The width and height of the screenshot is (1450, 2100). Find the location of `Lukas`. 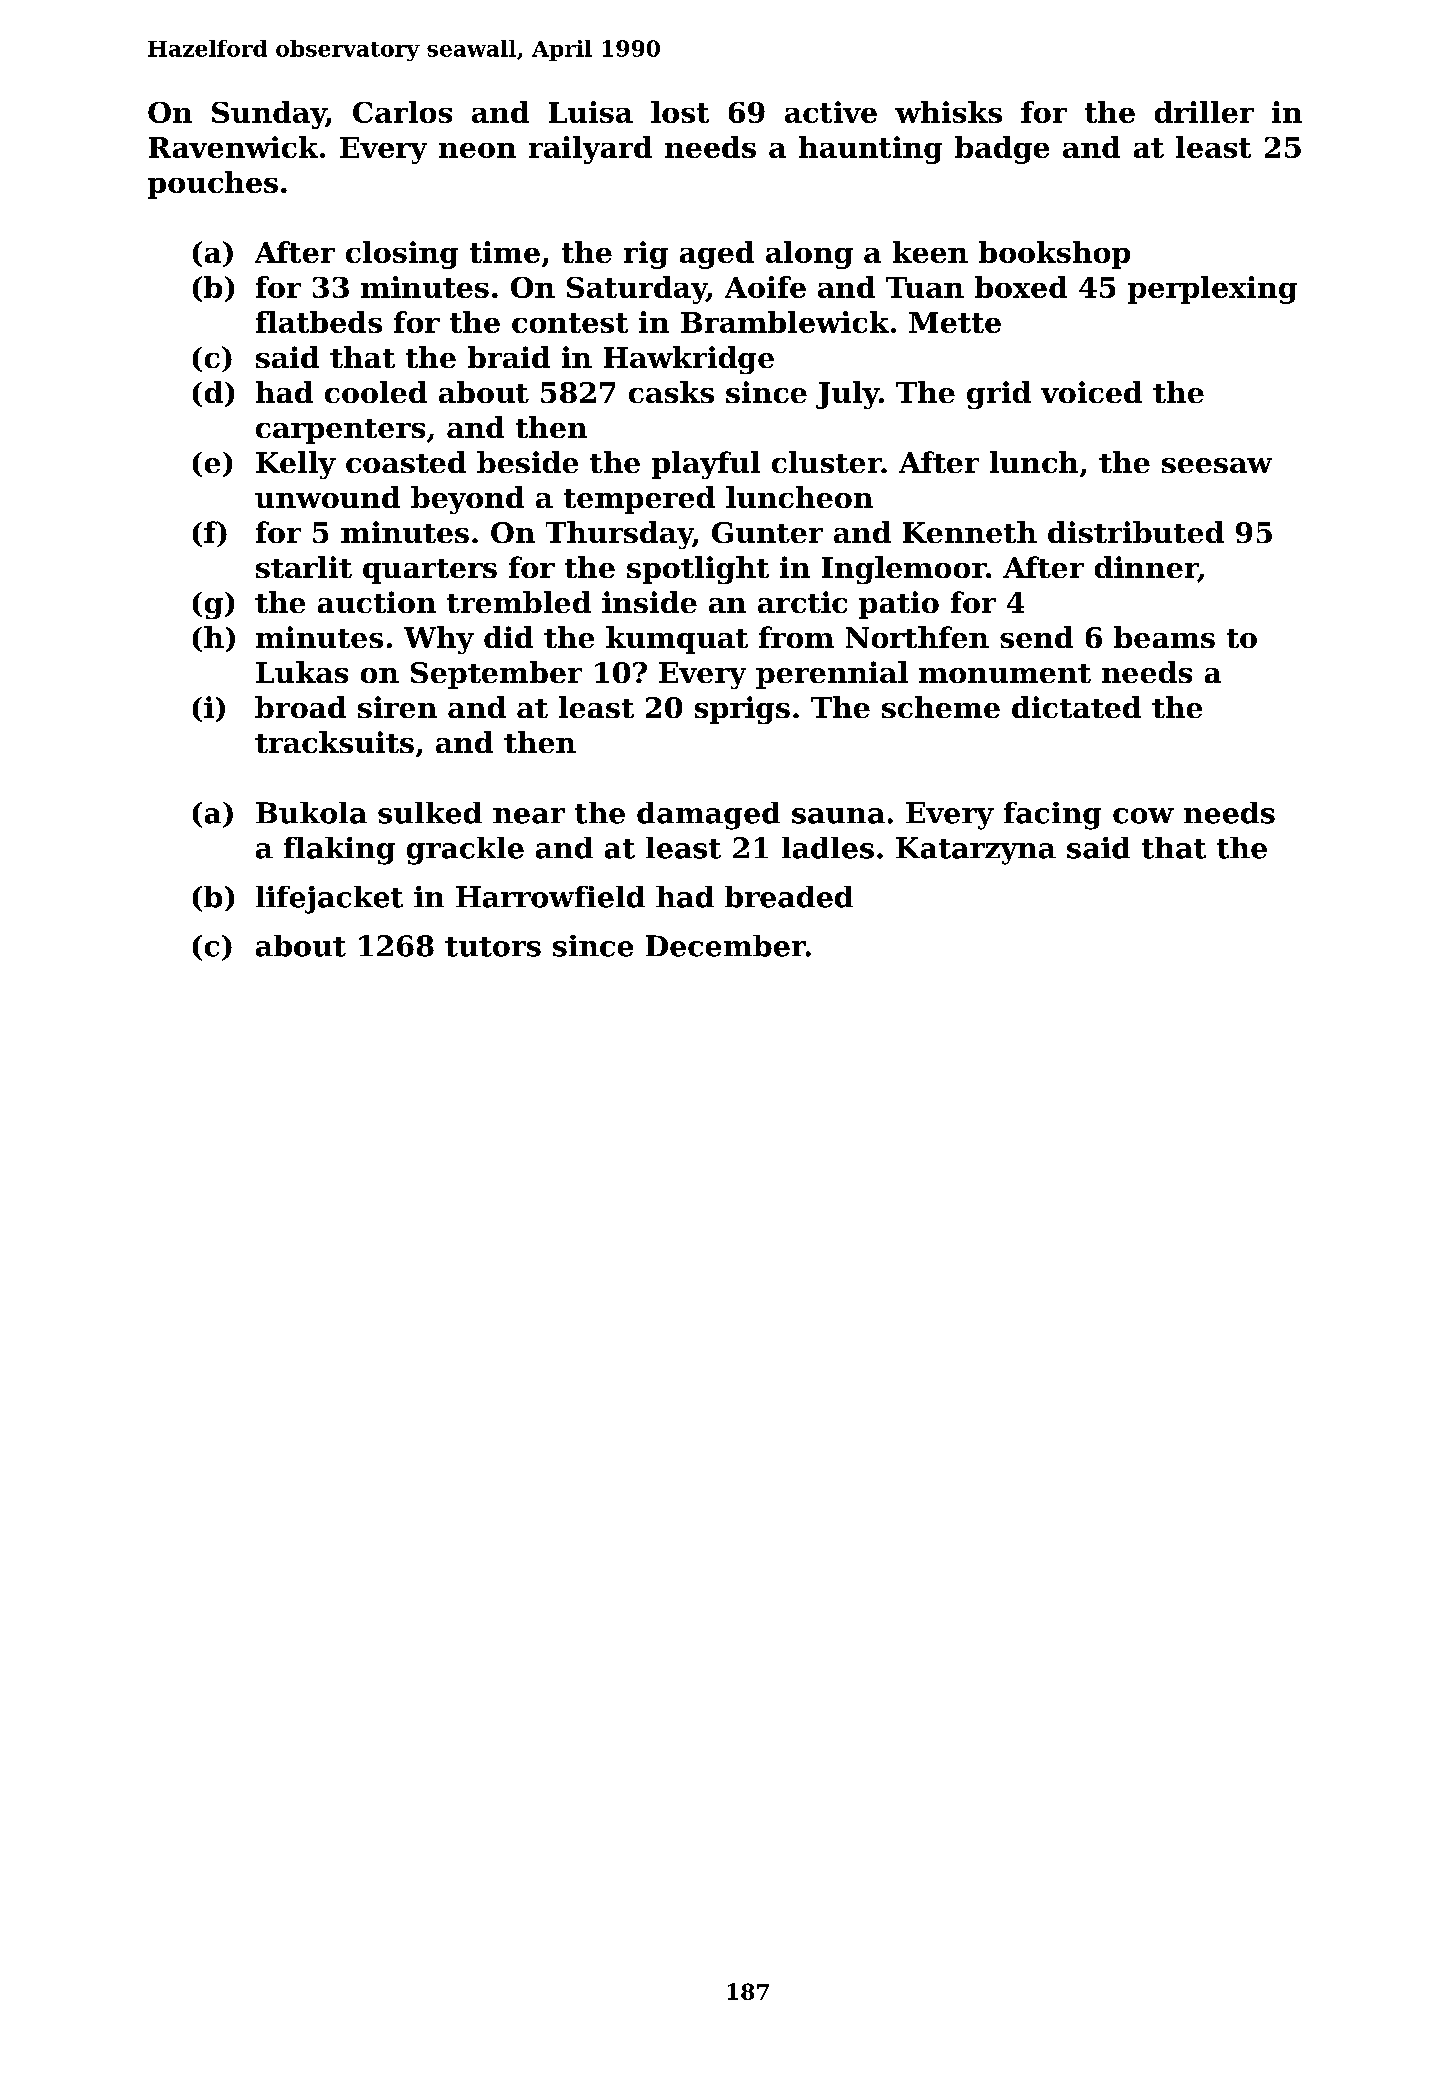

Lukas is located at coordinates (302, 672).
